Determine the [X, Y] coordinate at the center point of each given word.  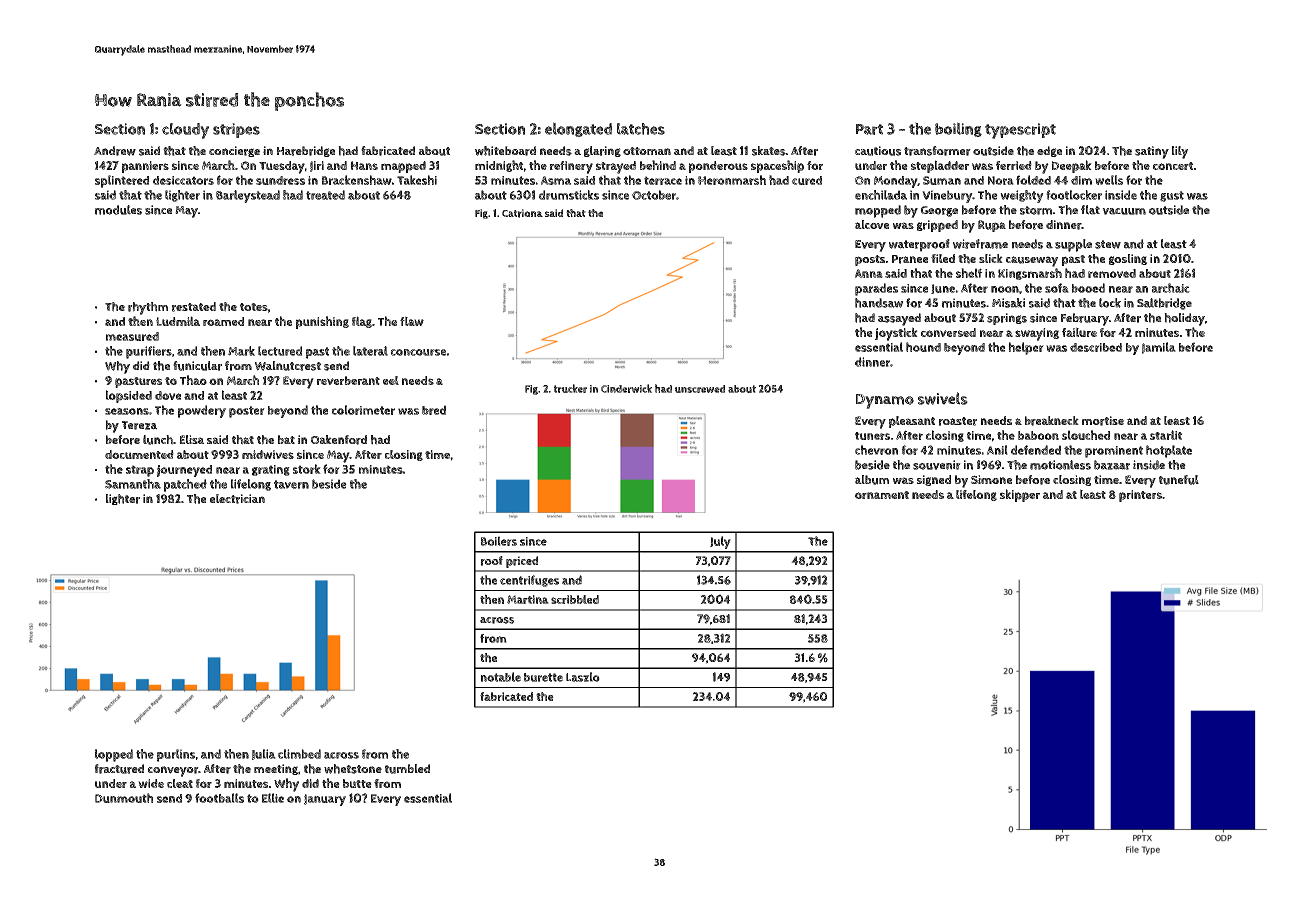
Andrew [115, 151]
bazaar [1112, 465]
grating [271, 470]
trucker [570, 388]
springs [1007, 319]
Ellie [273, 798]
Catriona [522, 213]
